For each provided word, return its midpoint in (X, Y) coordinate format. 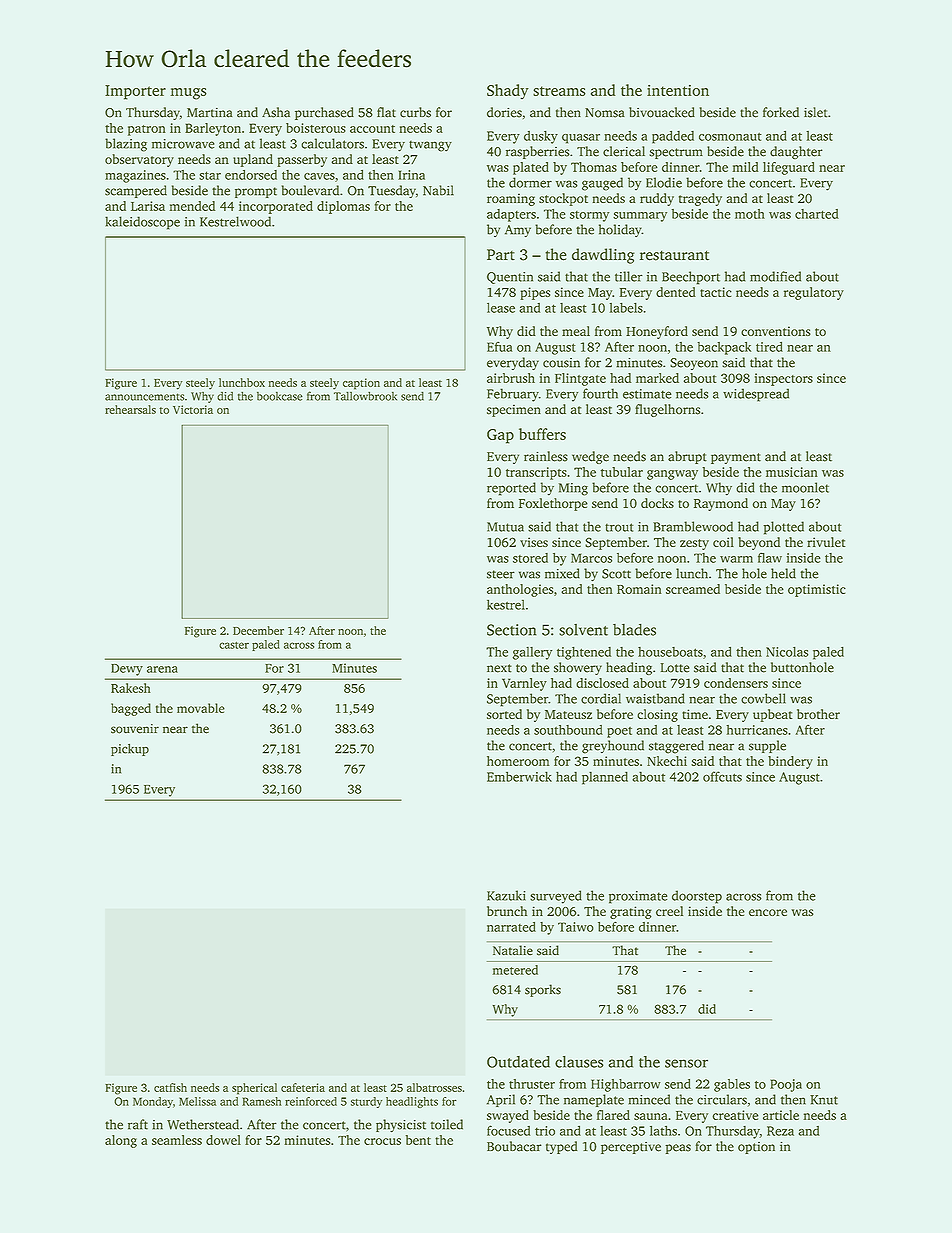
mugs (189, 94)
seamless (177, 1140)
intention (678, 90)
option (756, 1148)
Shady (508, 92)
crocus (382, 1141)
